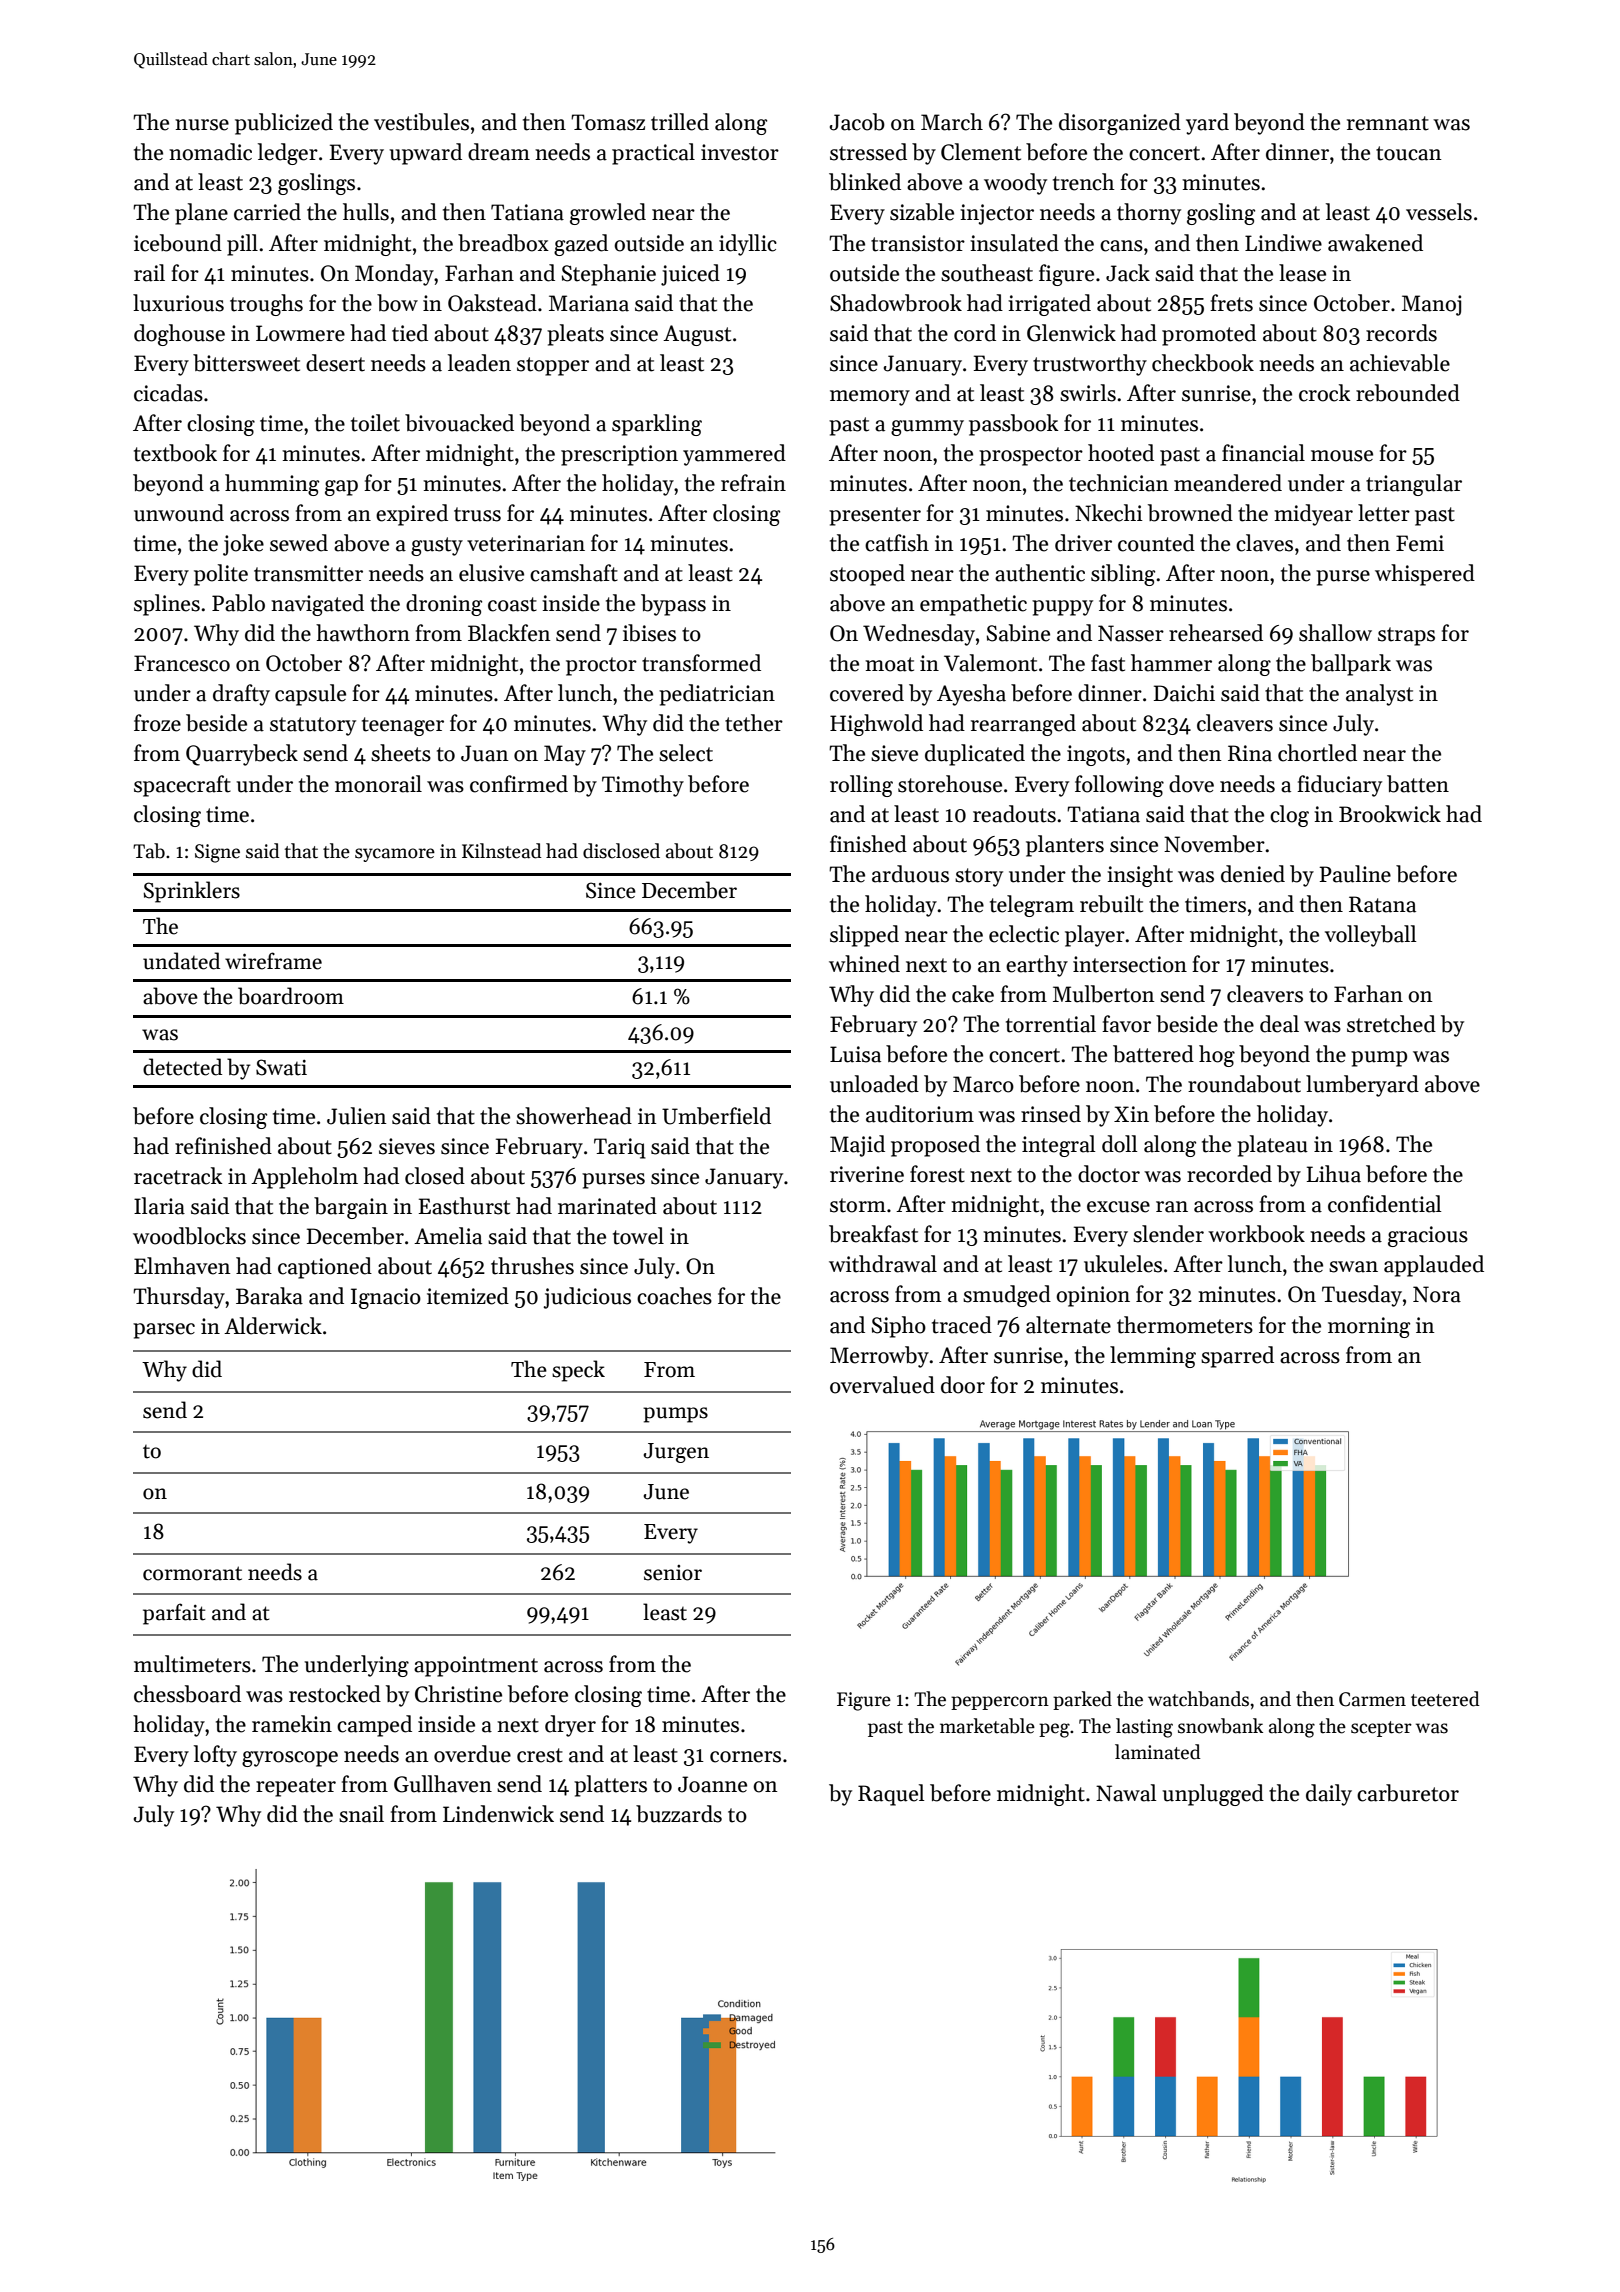  What do you see at coordinates (619, 455) in the screenshot?
I see `prescription` at bounding box center [619, 455].
